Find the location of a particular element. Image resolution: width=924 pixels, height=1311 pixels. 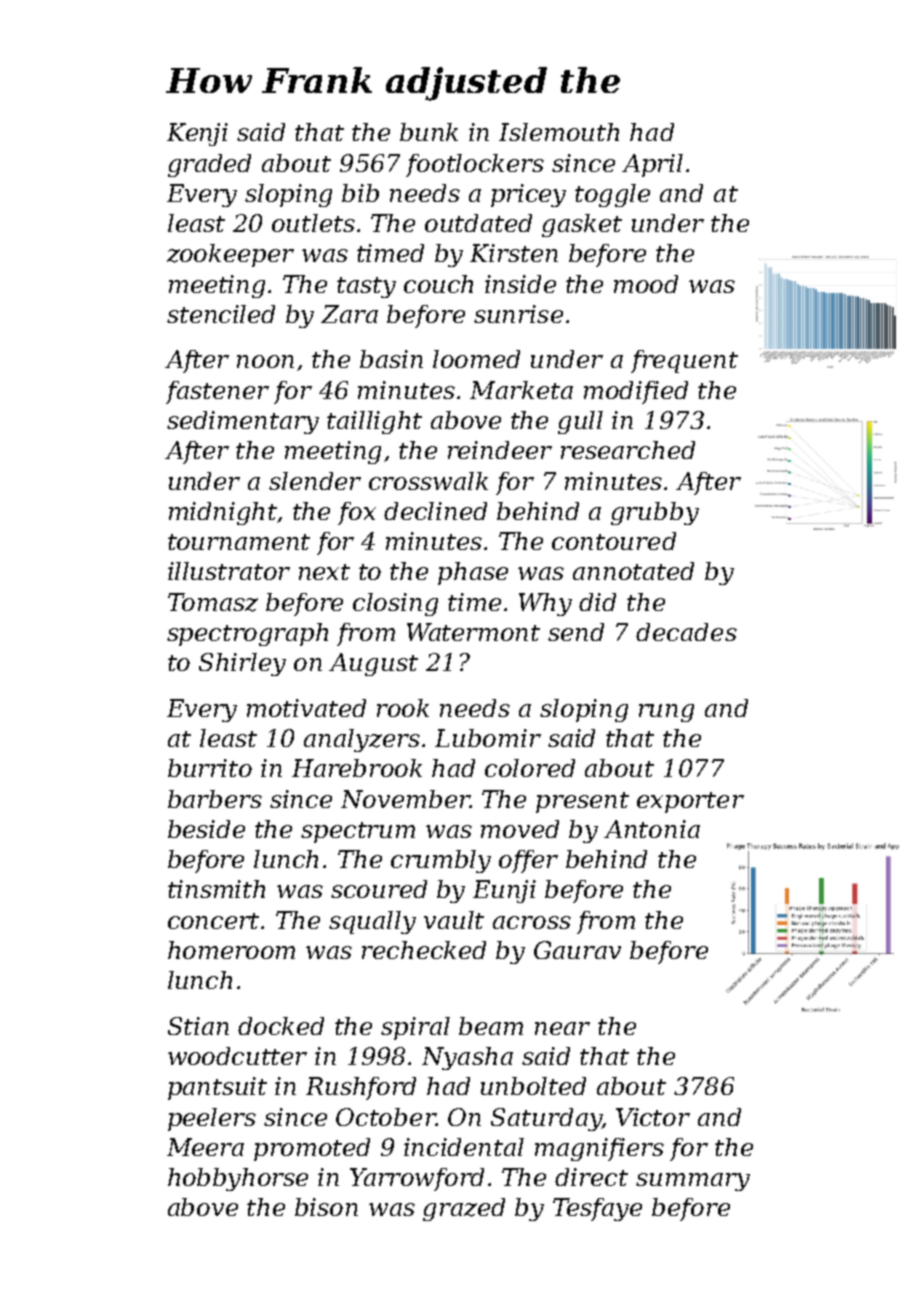

summary is located at coordinates (693, 1182).
